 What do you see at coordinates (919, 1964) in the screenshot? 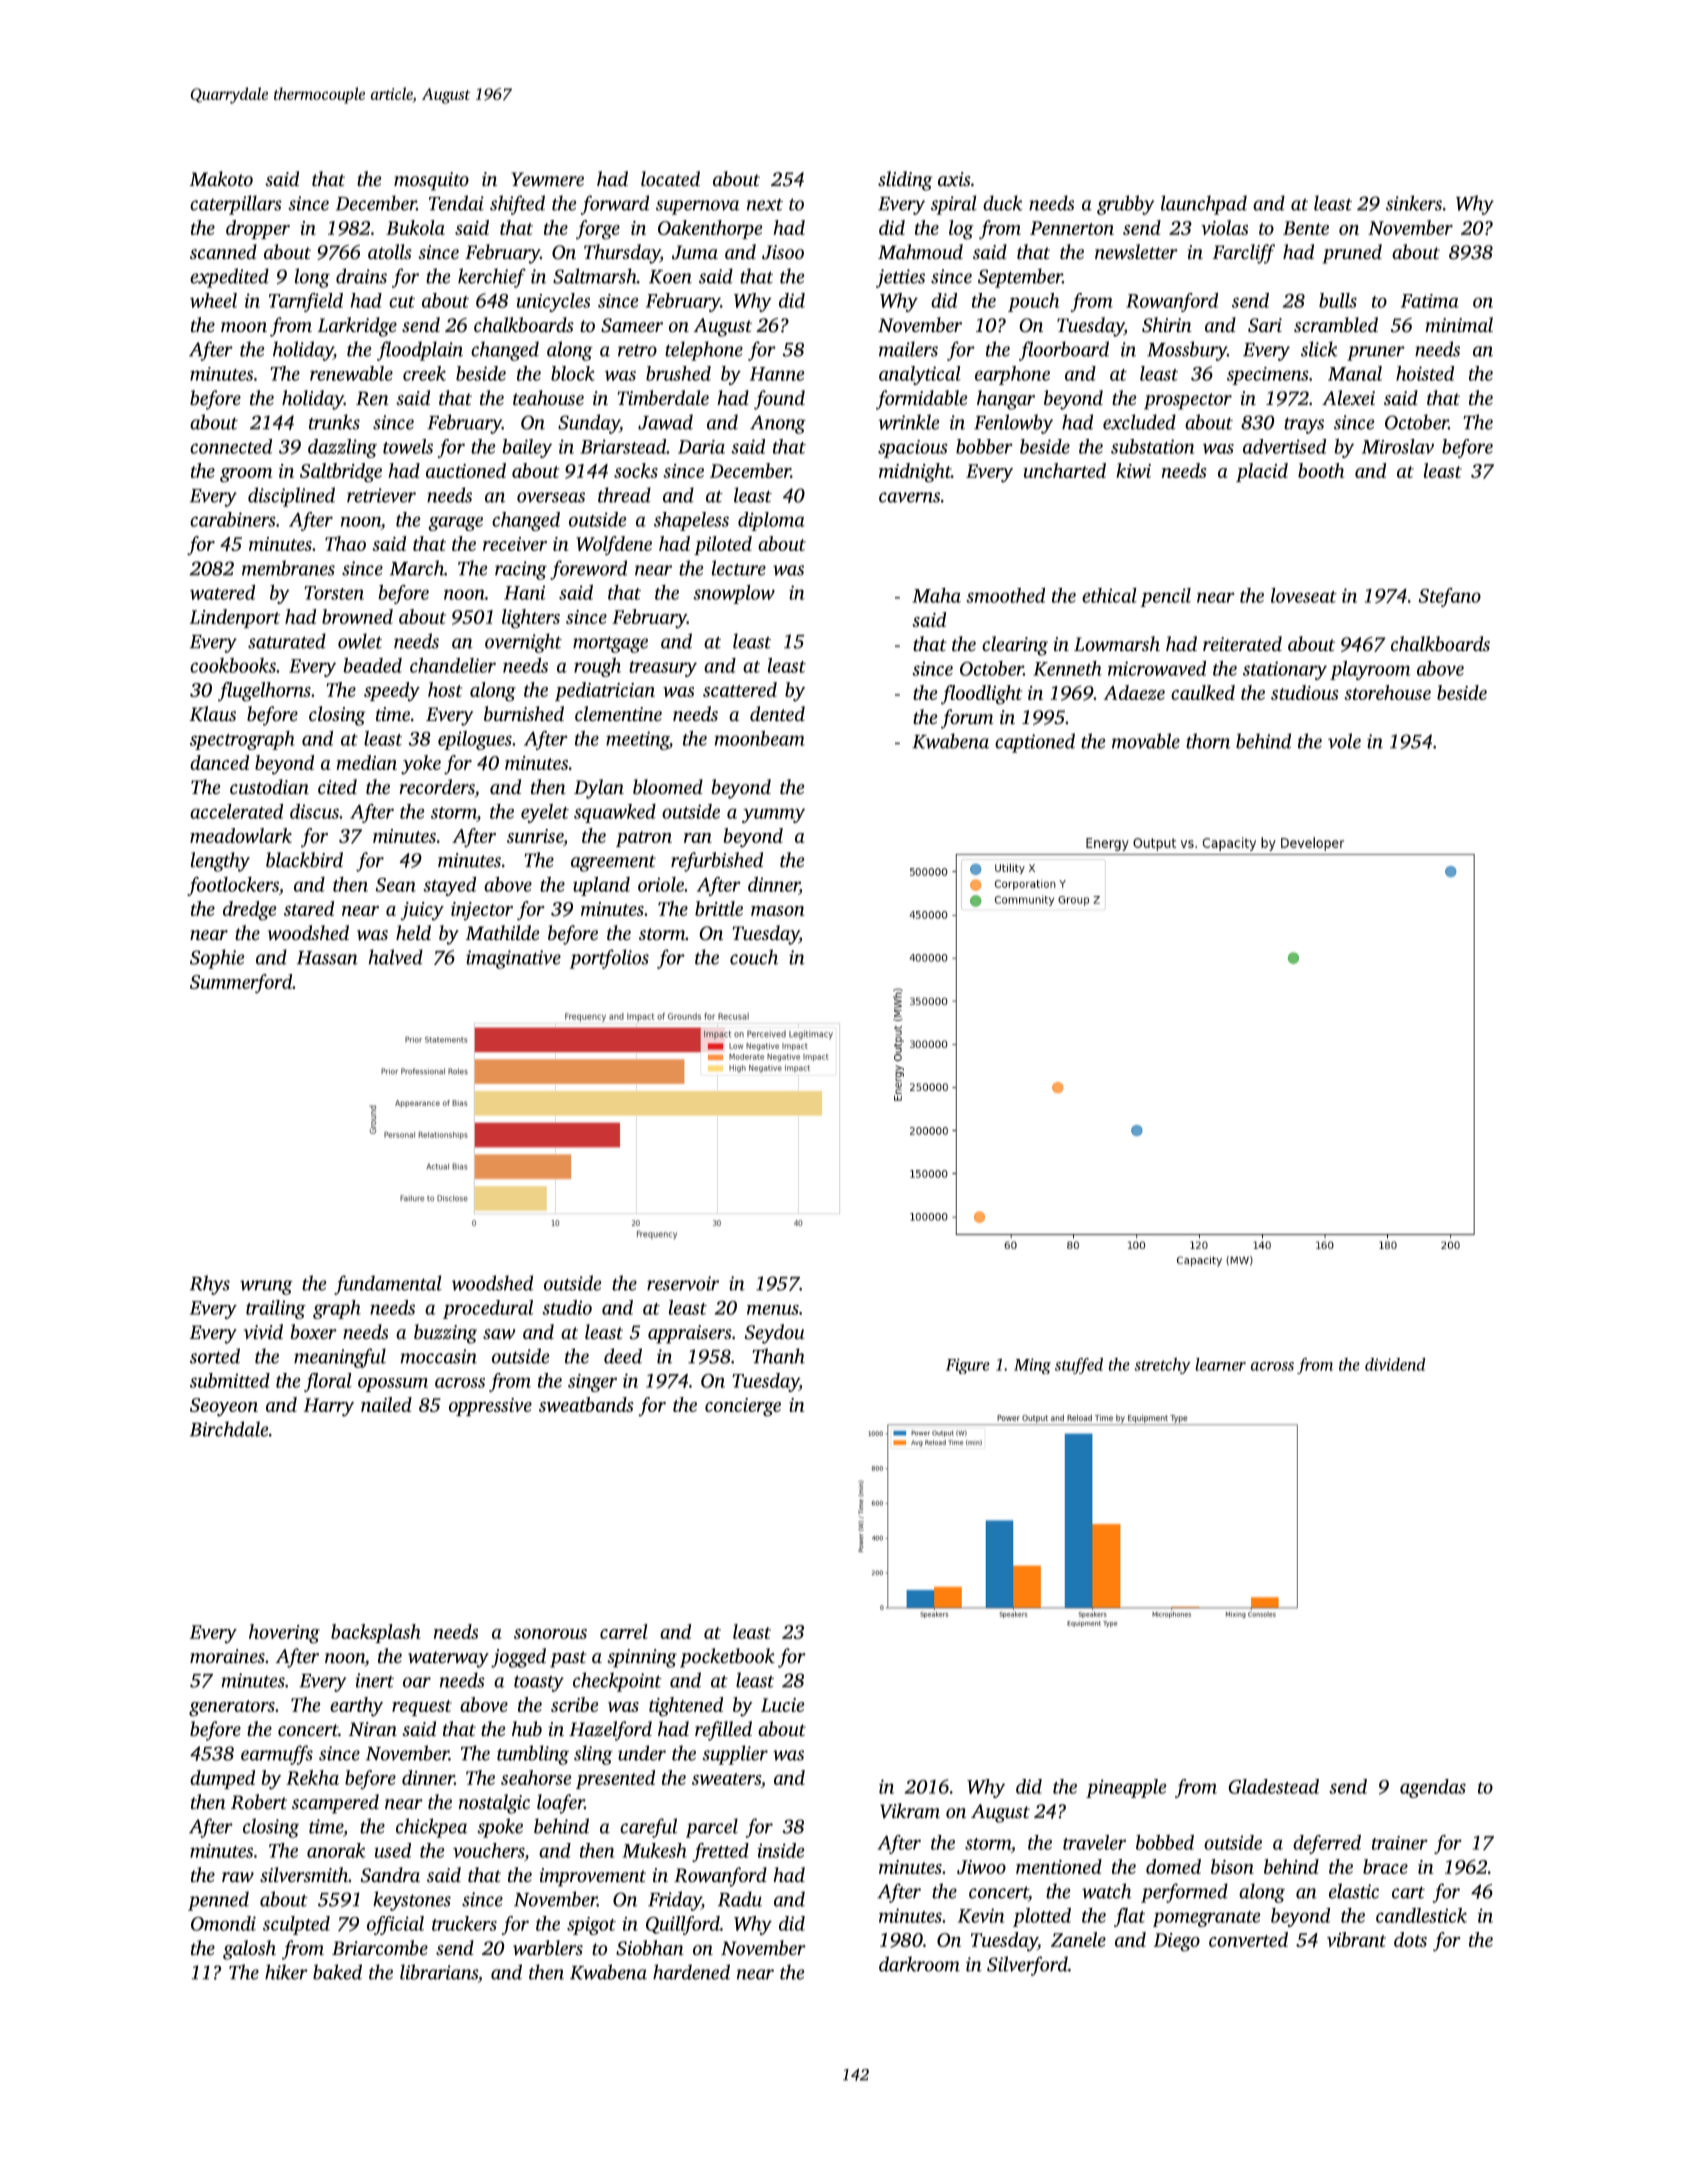
I see `darkroom` at bounding box center [919, 1964].
